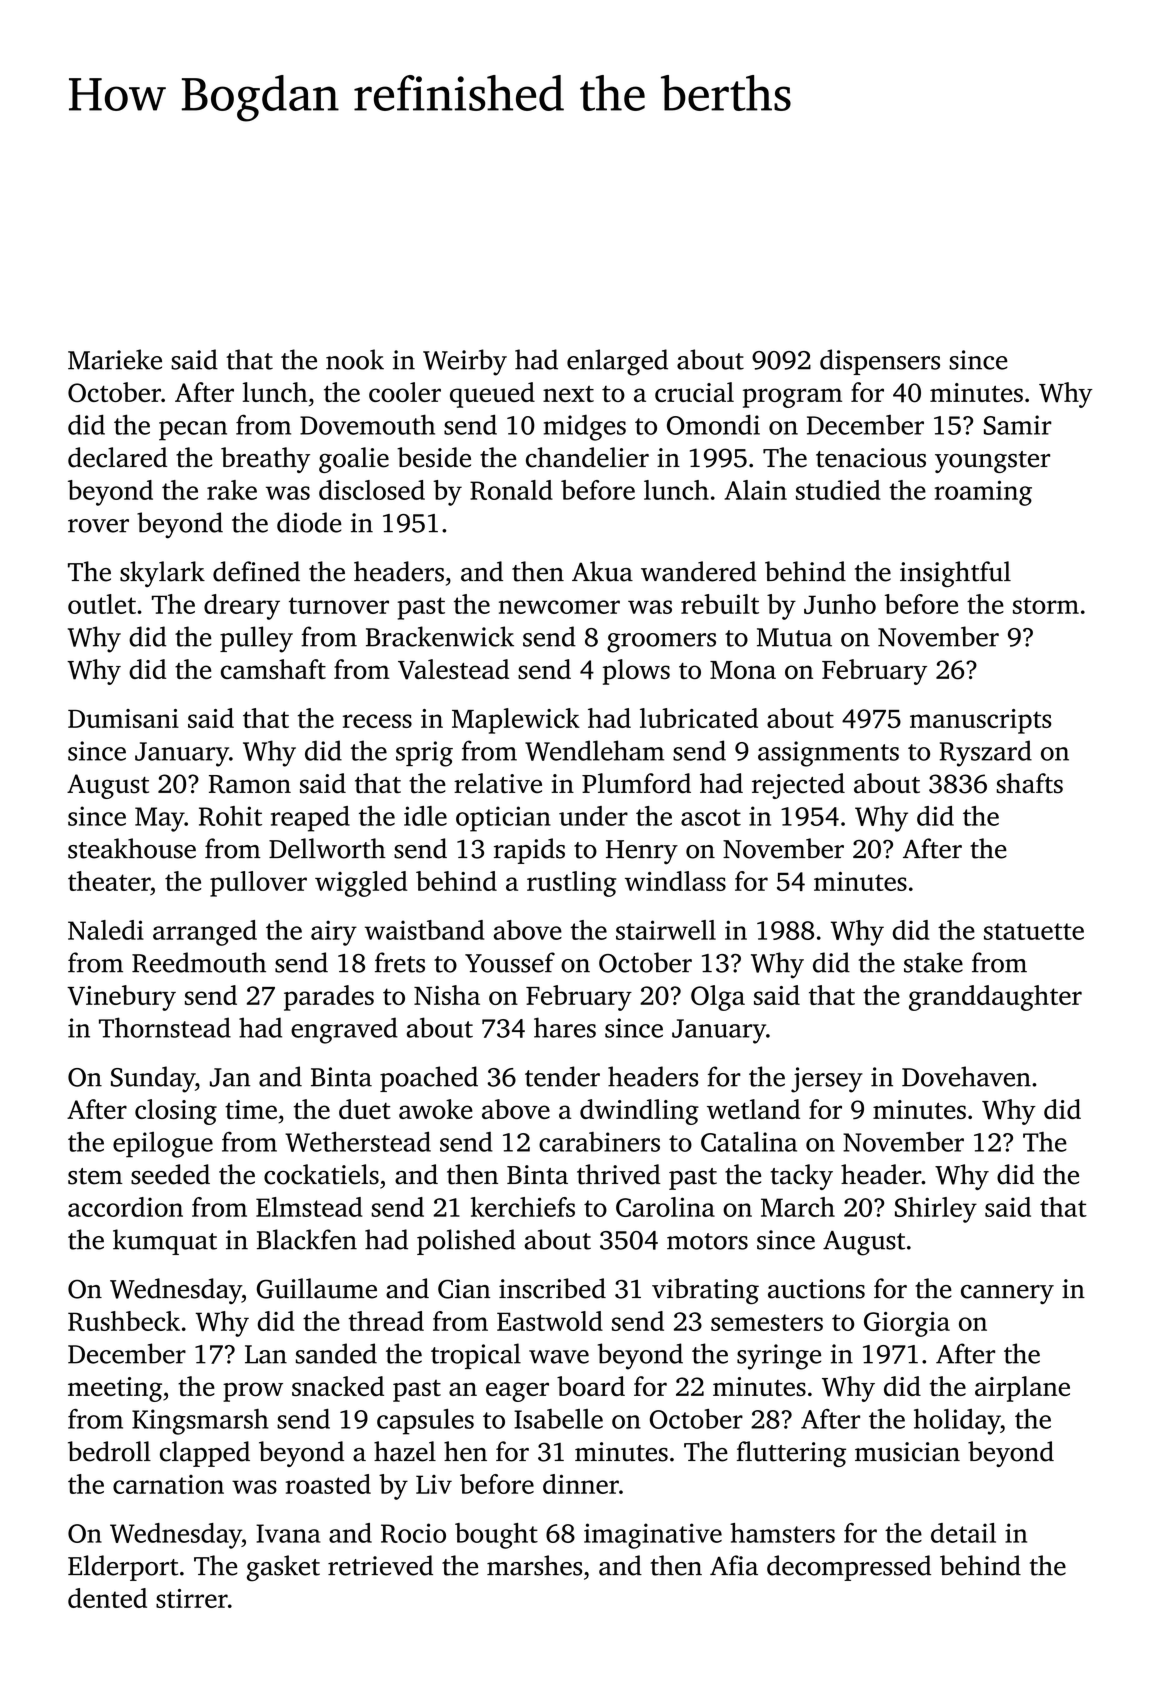 The height and width of the screenshot is (1683, 1162). I want to click on parades, so click(329, 998).
